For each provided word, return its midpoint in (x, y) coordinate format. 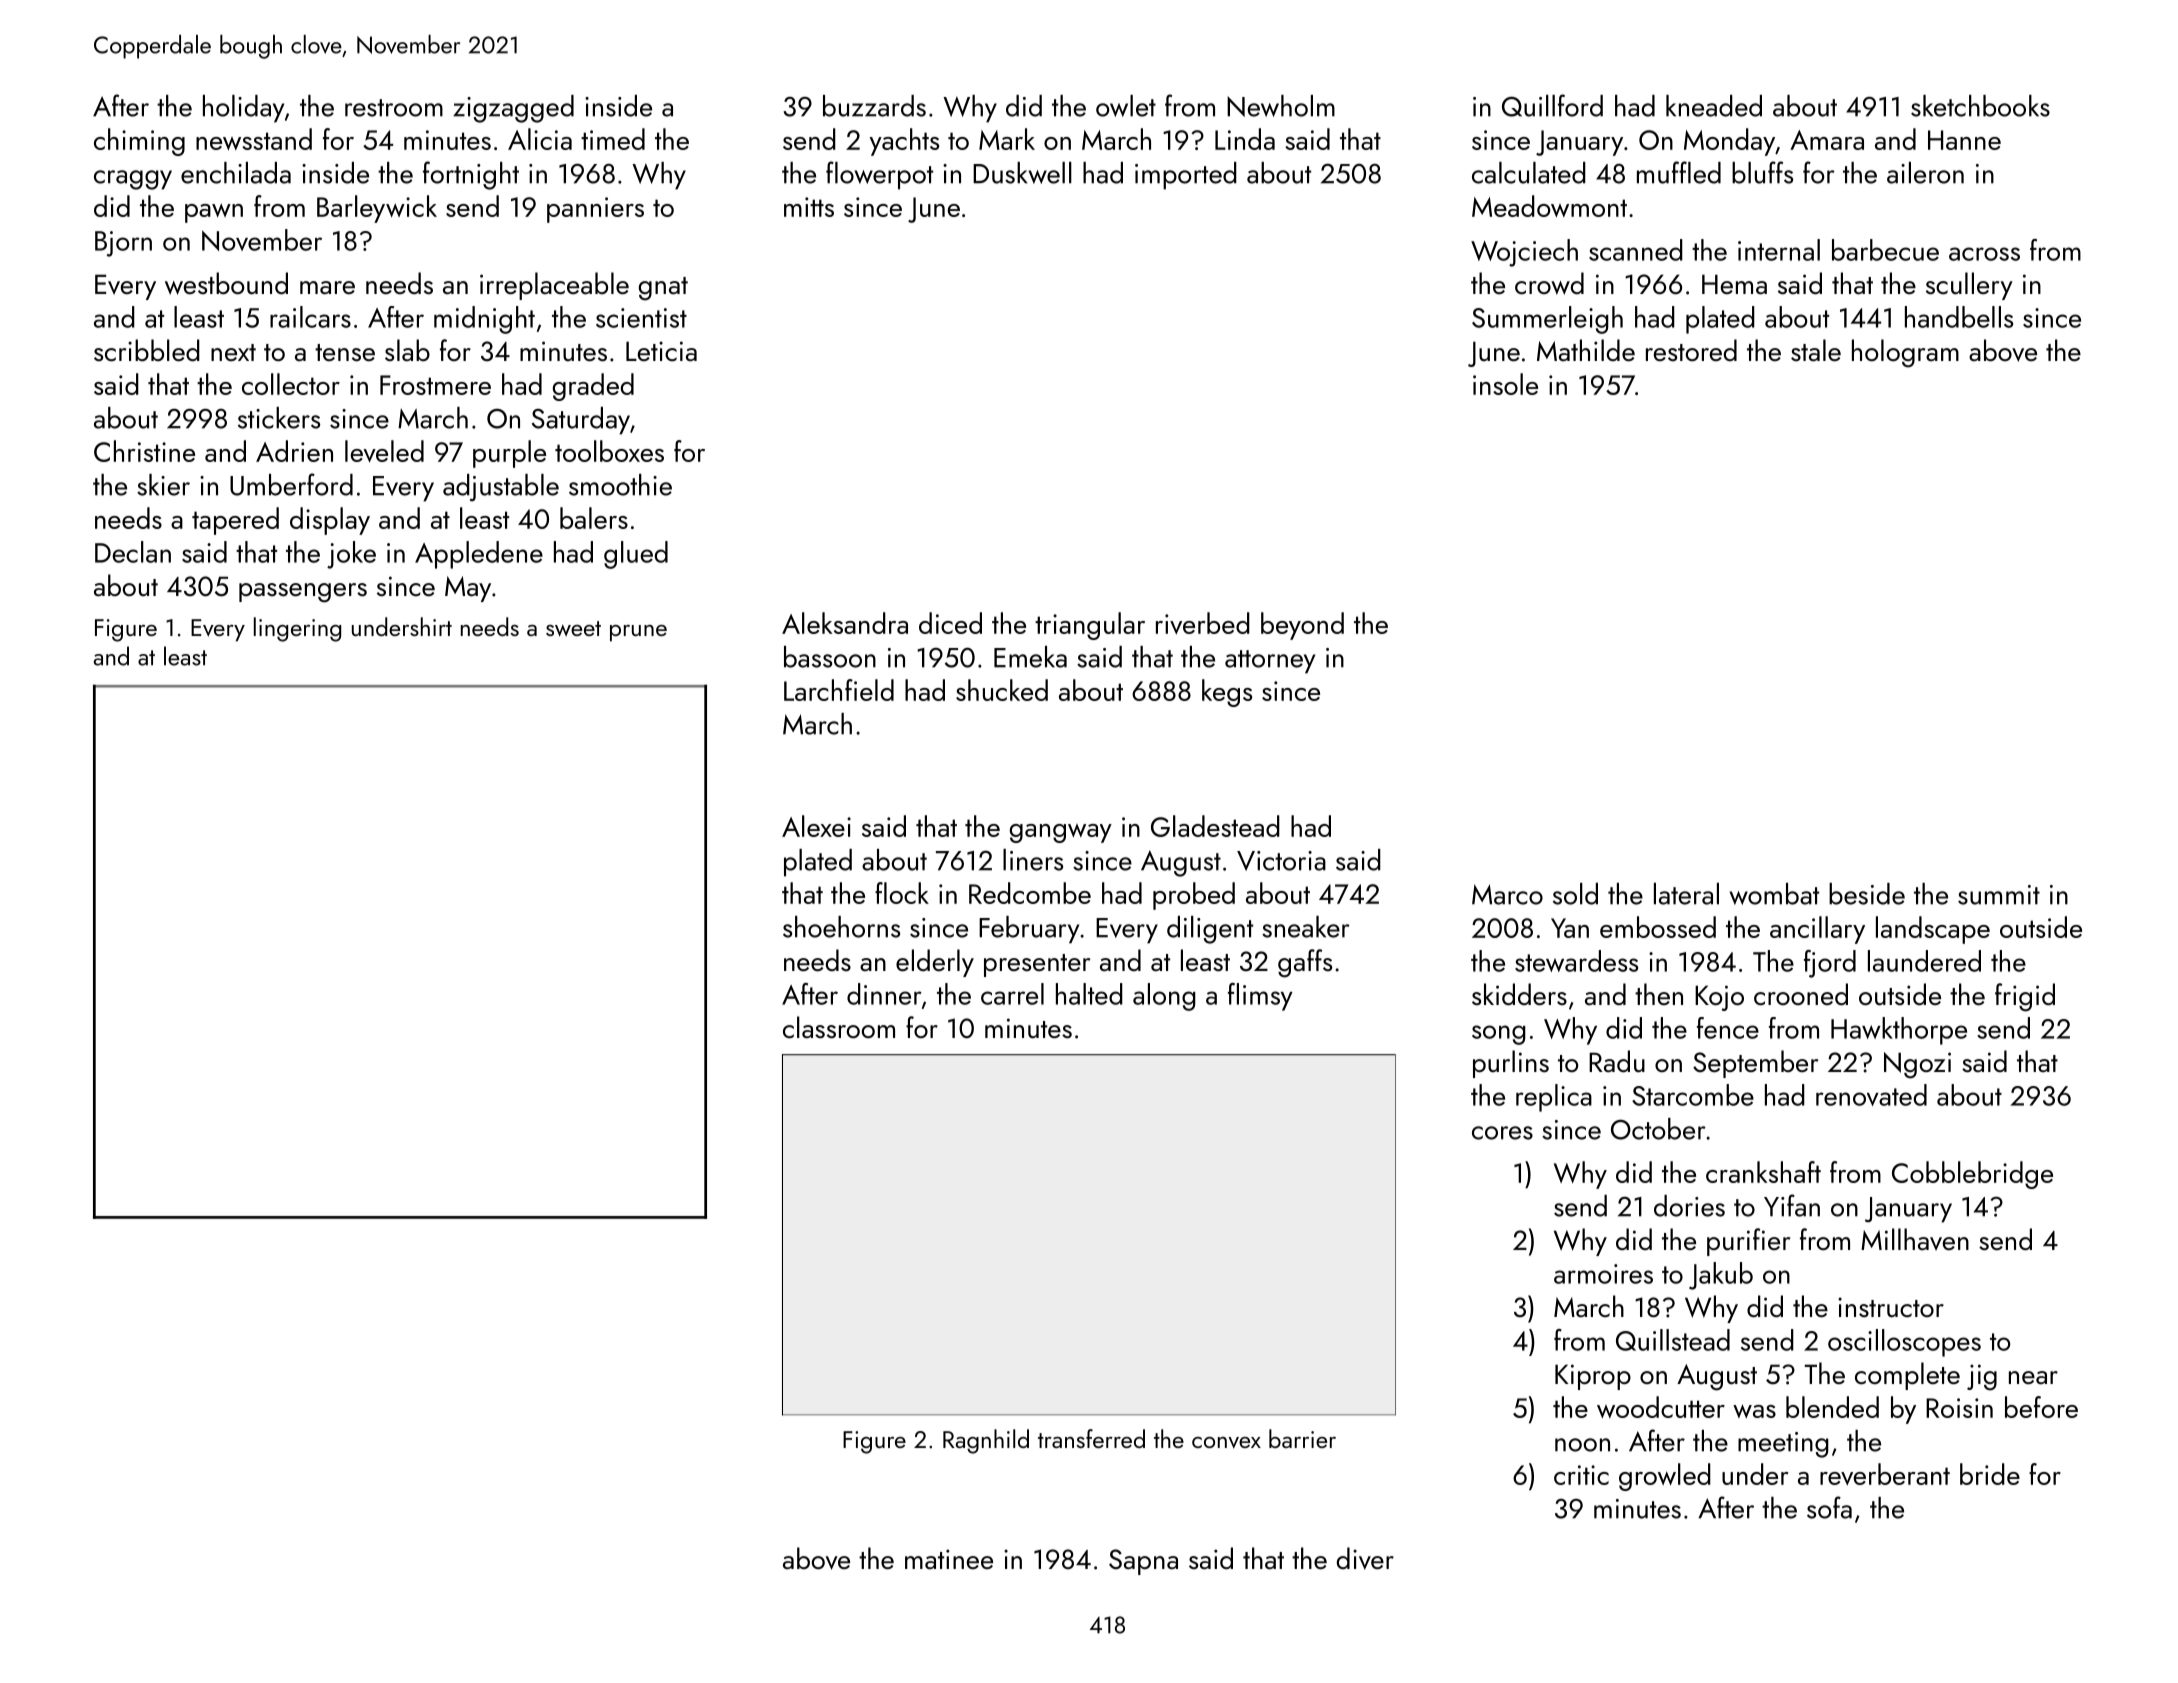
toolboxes (609, 451)
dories (1689, 1206)
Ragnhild (986, 1441)
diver (1365, 1558)
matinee (949, 1559)
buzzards (874, 106)
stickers (279, 418)
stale (1816, 350)
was (1754, 1411)
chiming (139, 142)
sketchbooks (1980, 106)
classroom (839, 1027)
